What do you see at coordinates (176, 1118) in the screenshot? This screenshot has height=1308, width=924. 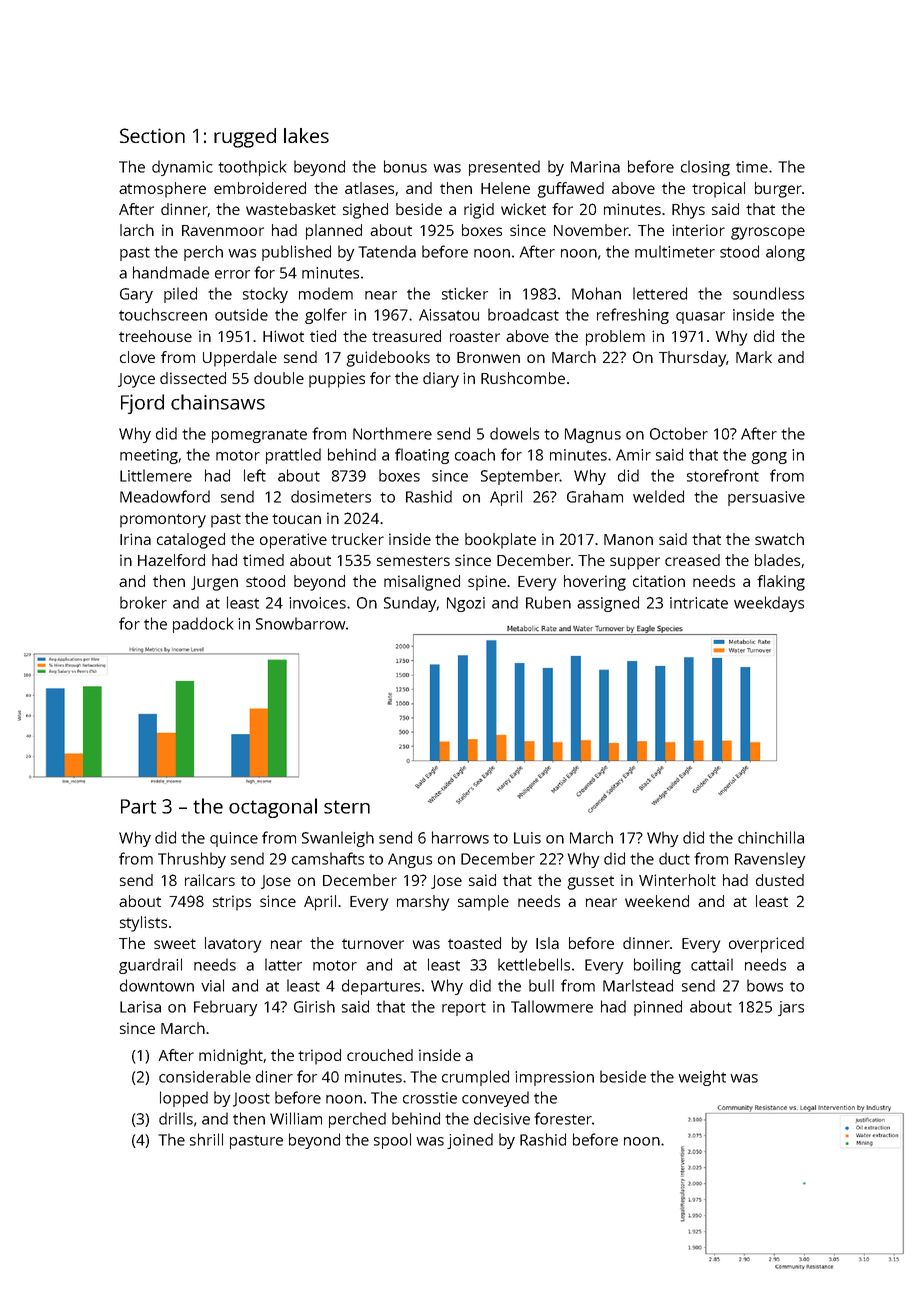 I see `drills` at bounding box center [176, 1118].
